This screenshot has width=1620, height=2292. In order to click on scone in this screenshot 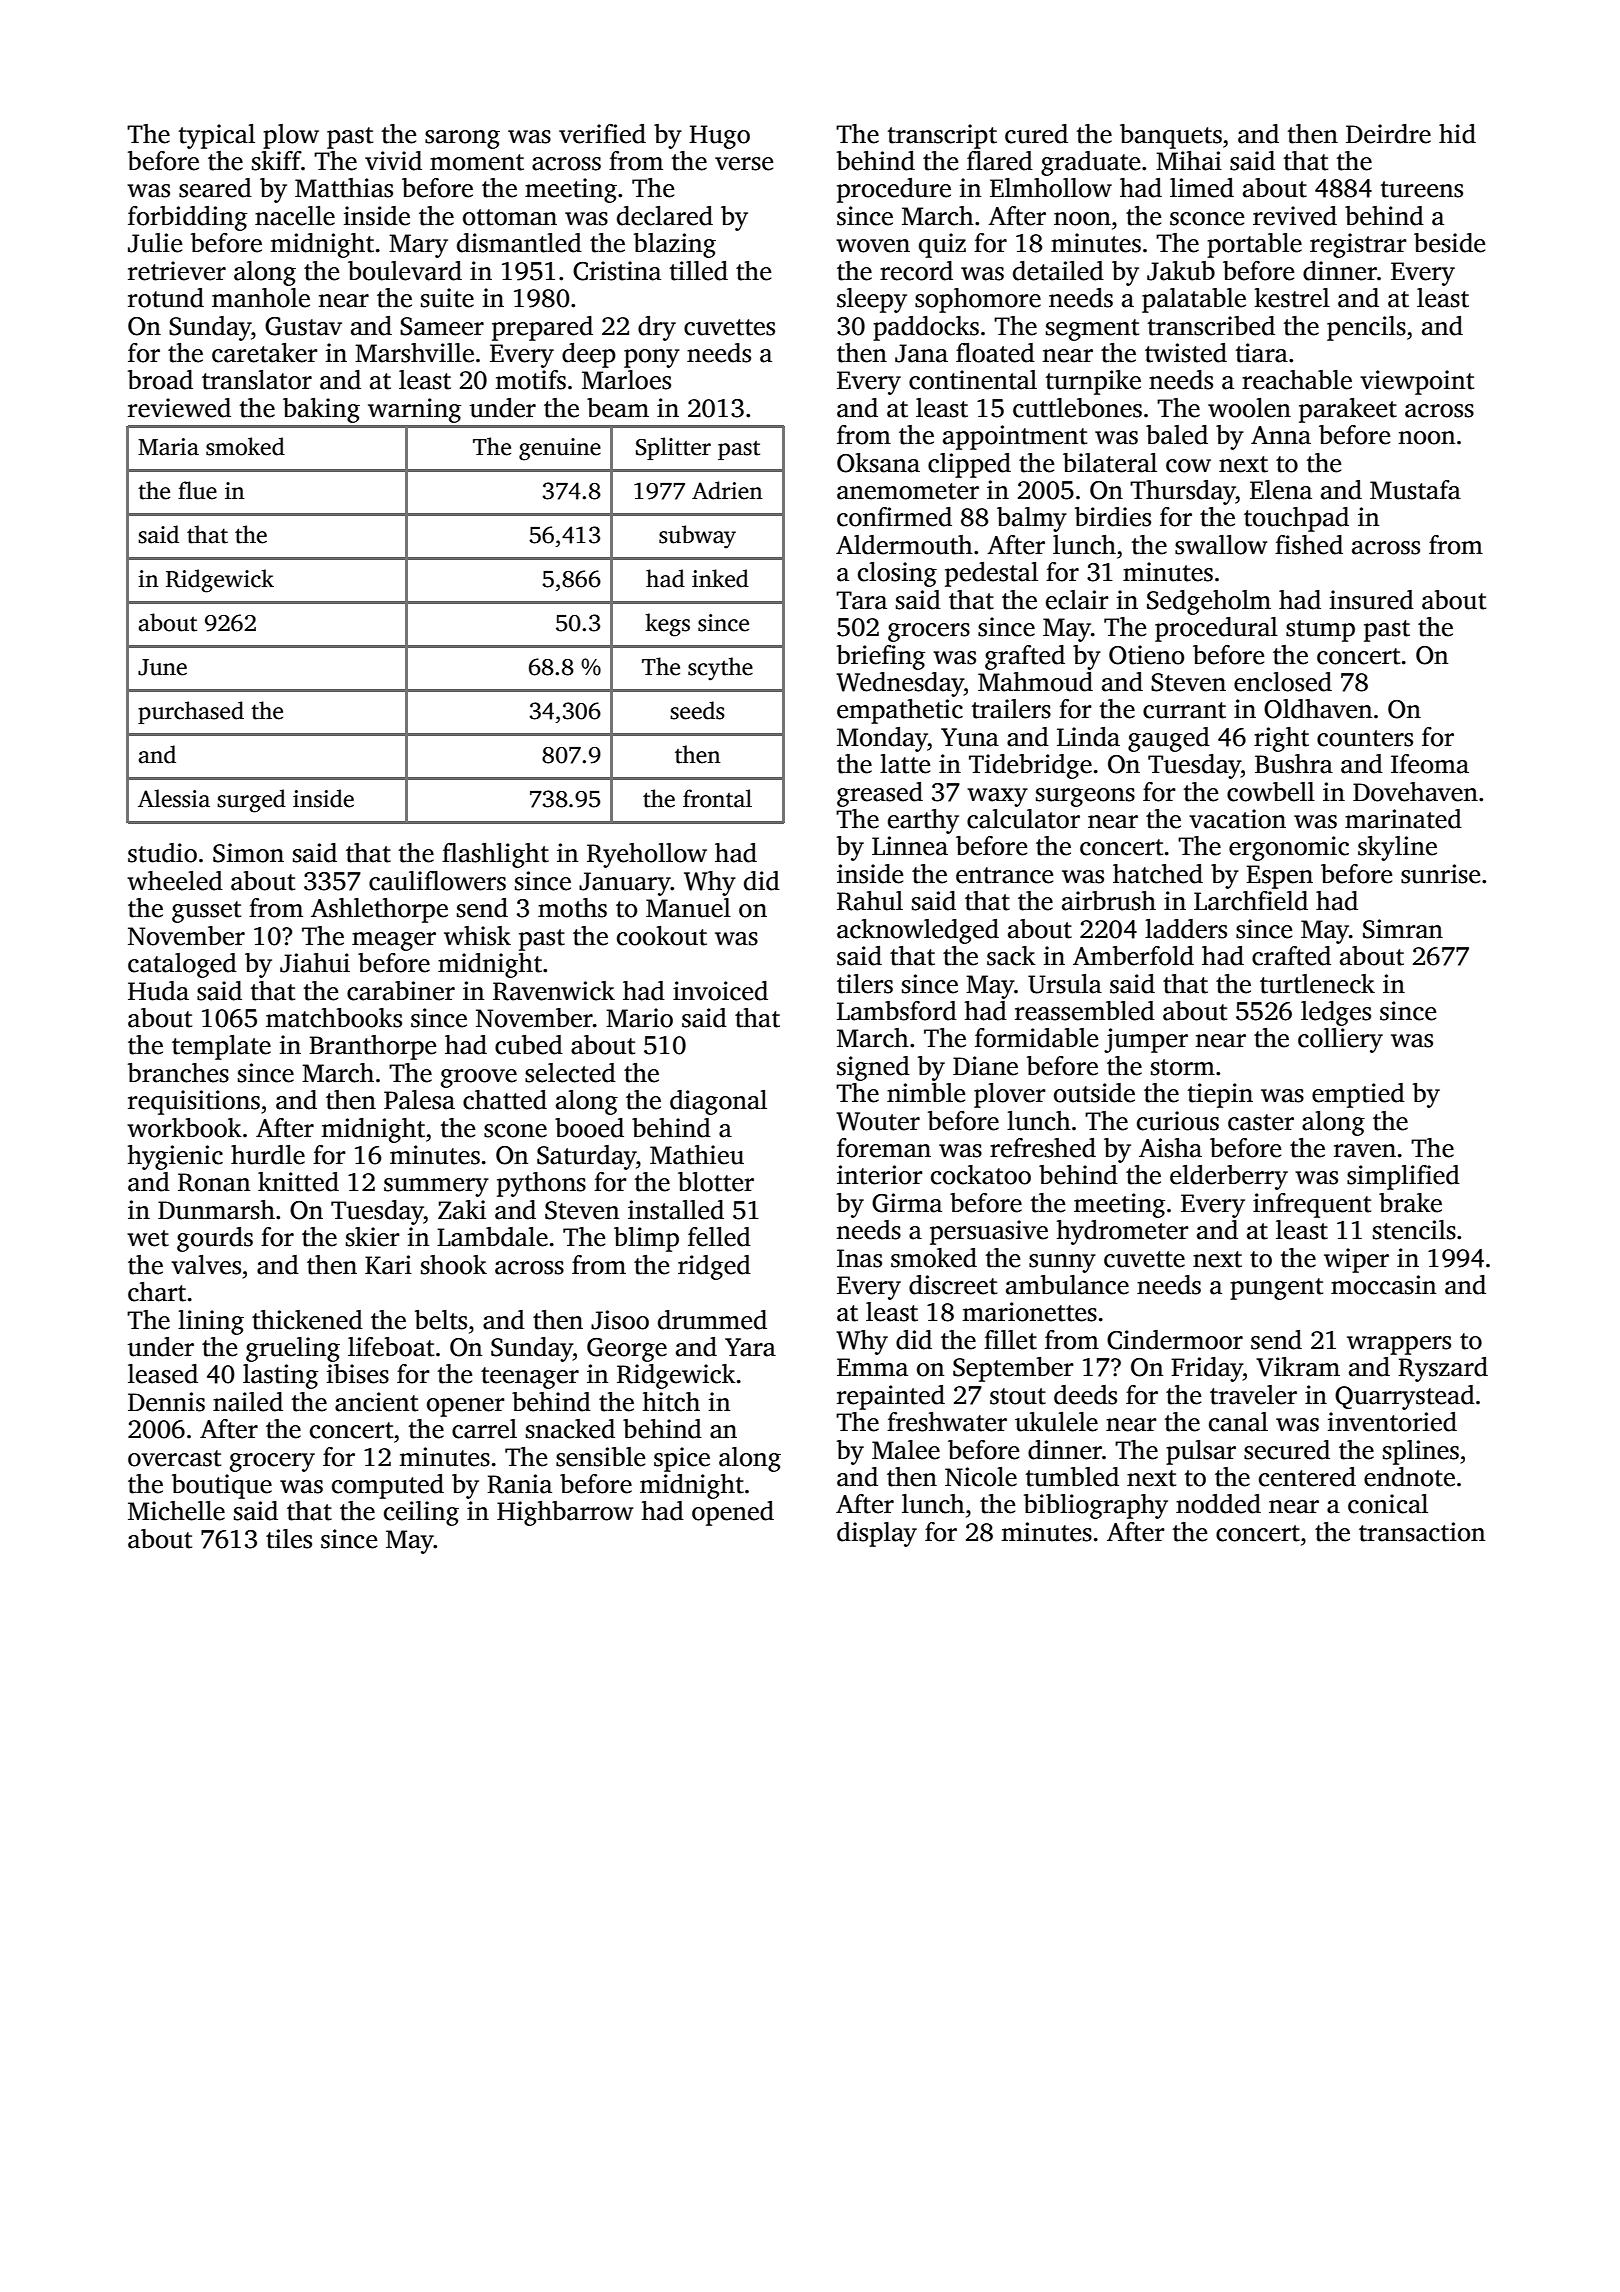, I will do `click(515, 1131)`.
